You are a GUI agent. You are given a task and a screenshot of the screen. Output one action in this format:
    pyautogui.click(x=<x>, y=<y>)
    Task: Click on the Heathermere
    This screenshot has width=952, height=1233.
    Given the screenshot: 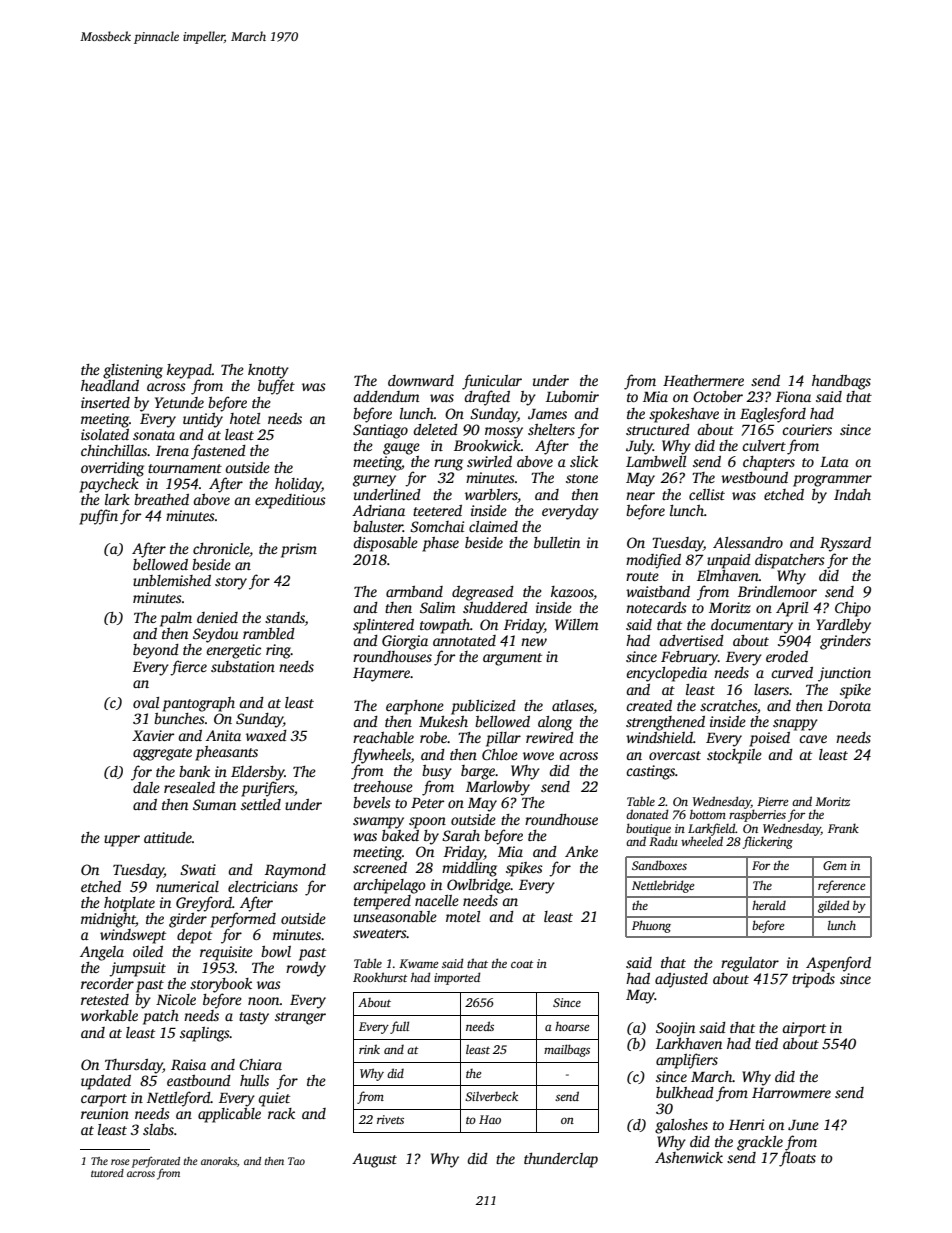 What is the action you would take?
    pyautogui.click(x=703, y=380)
